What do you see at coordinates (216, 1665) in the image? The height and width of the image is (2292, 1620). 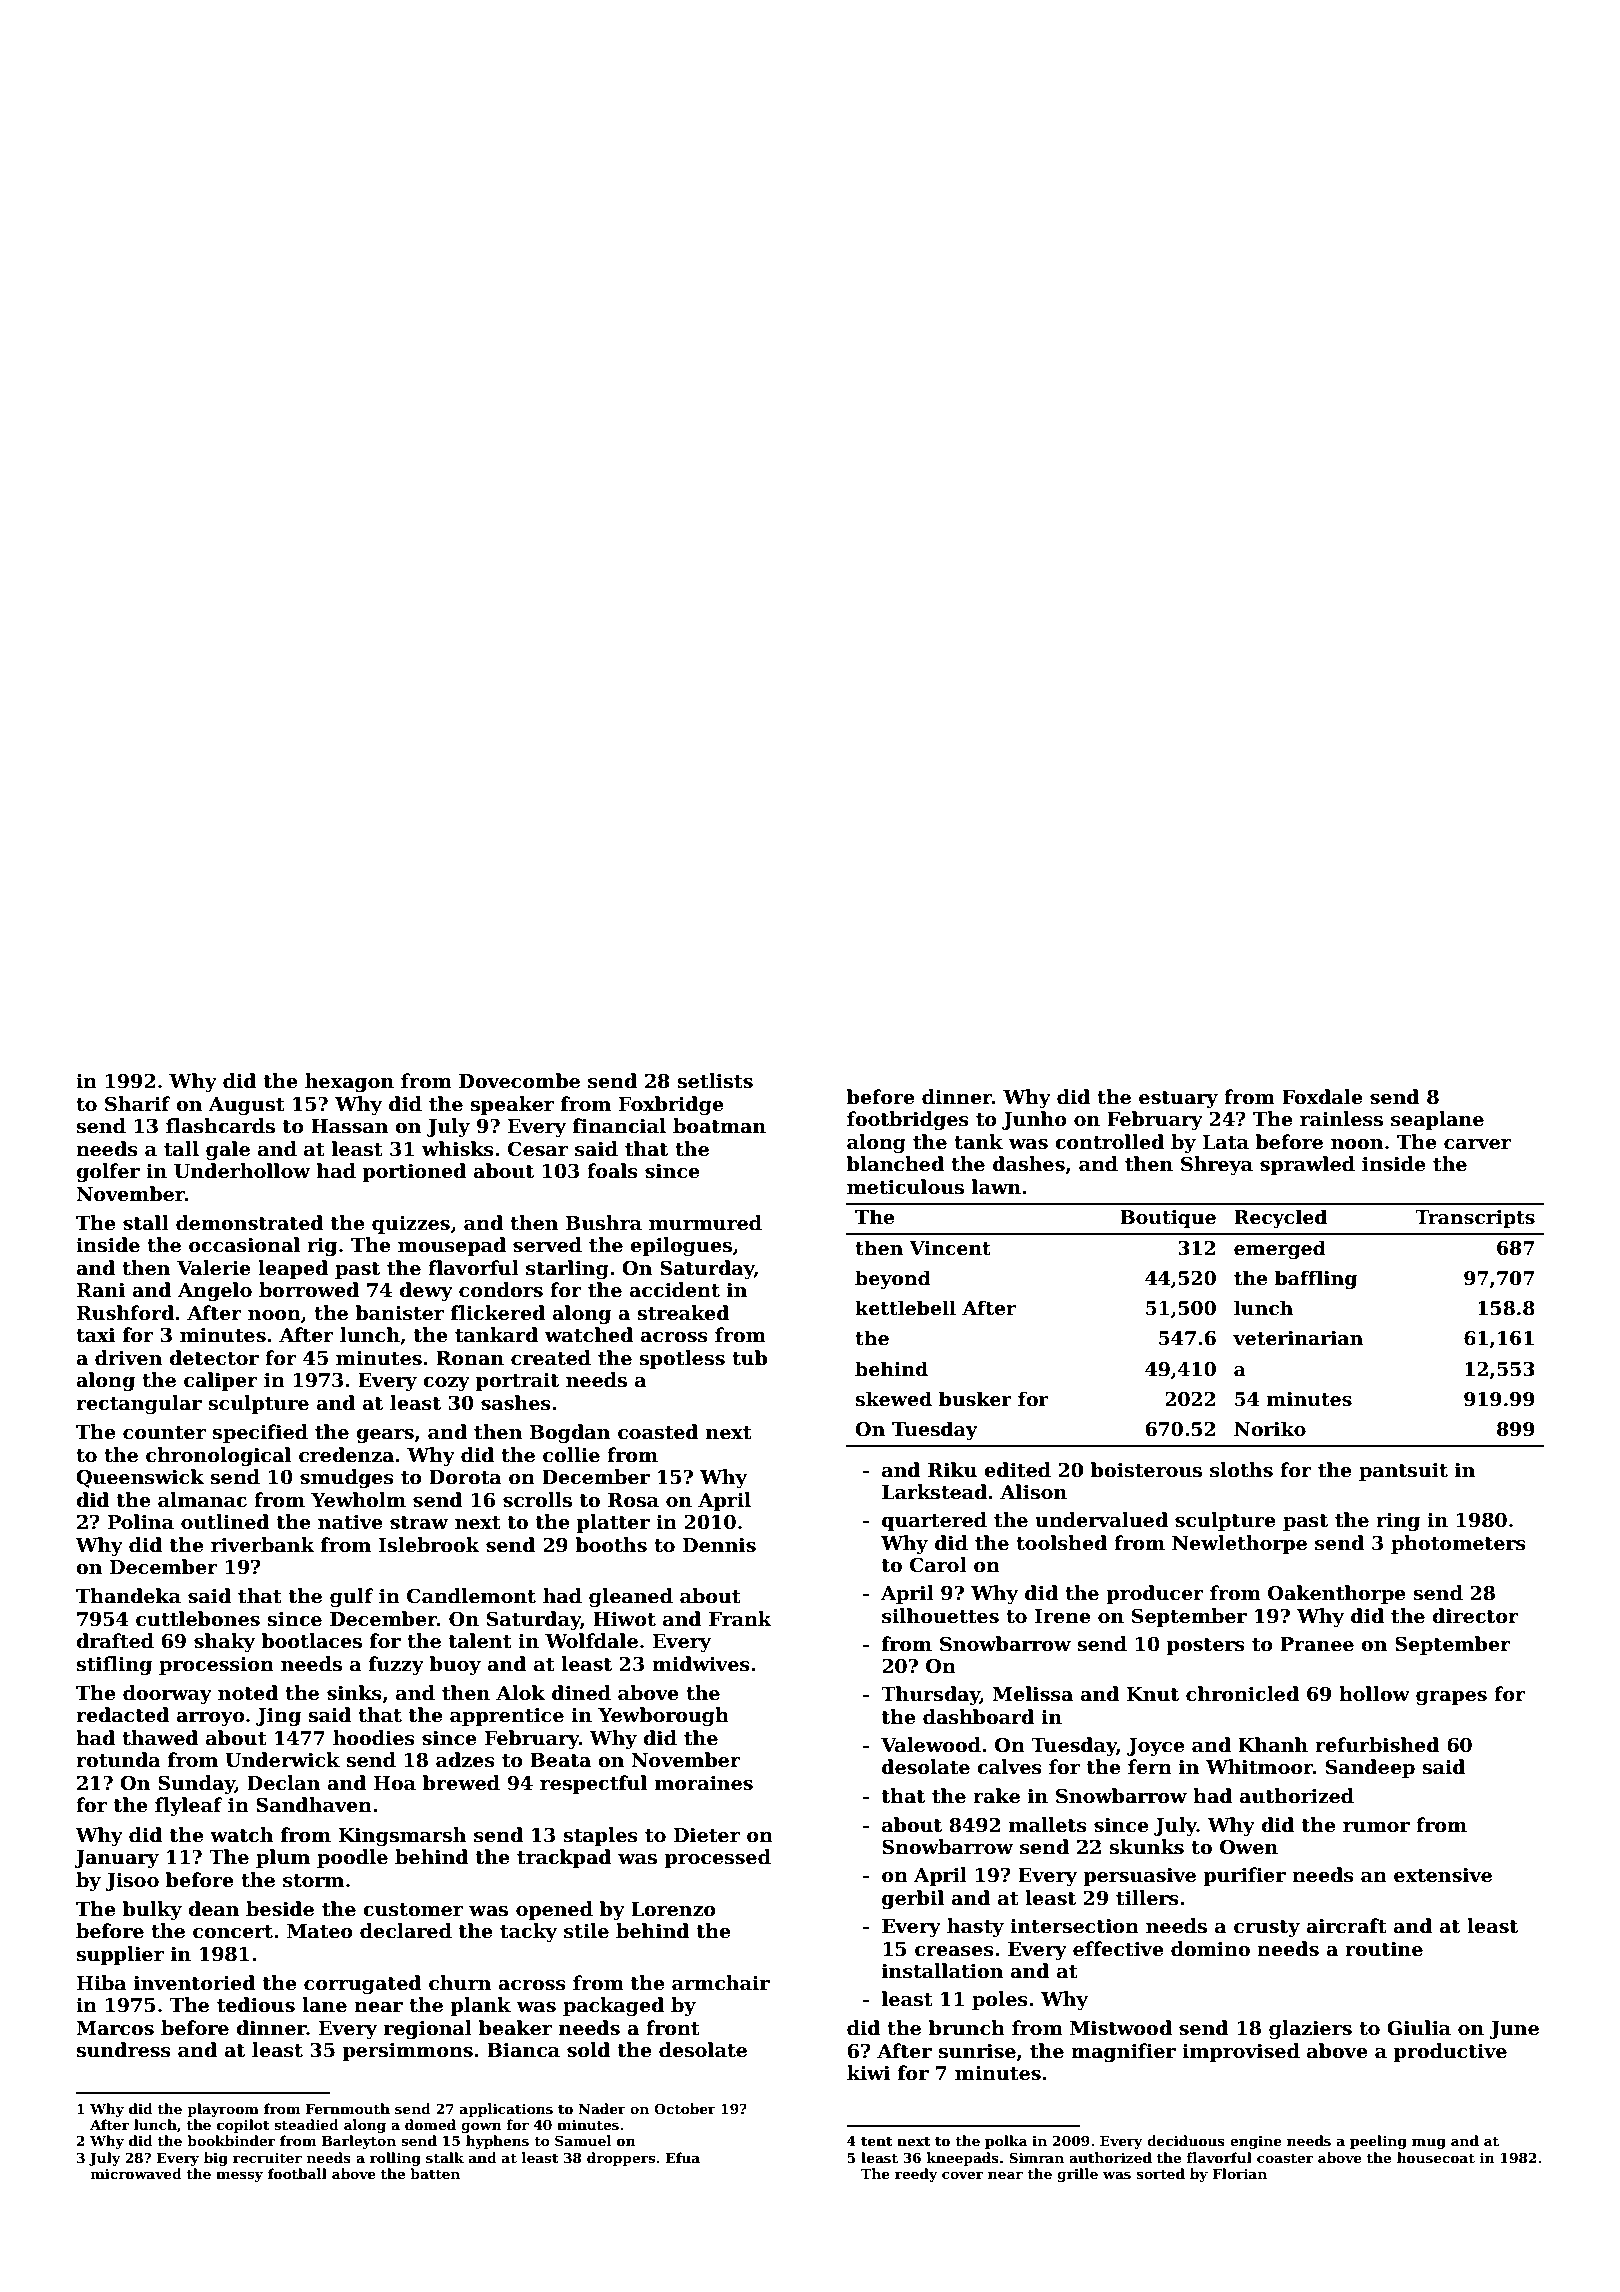 I see `procession` at bounding box center [216, 1665].
